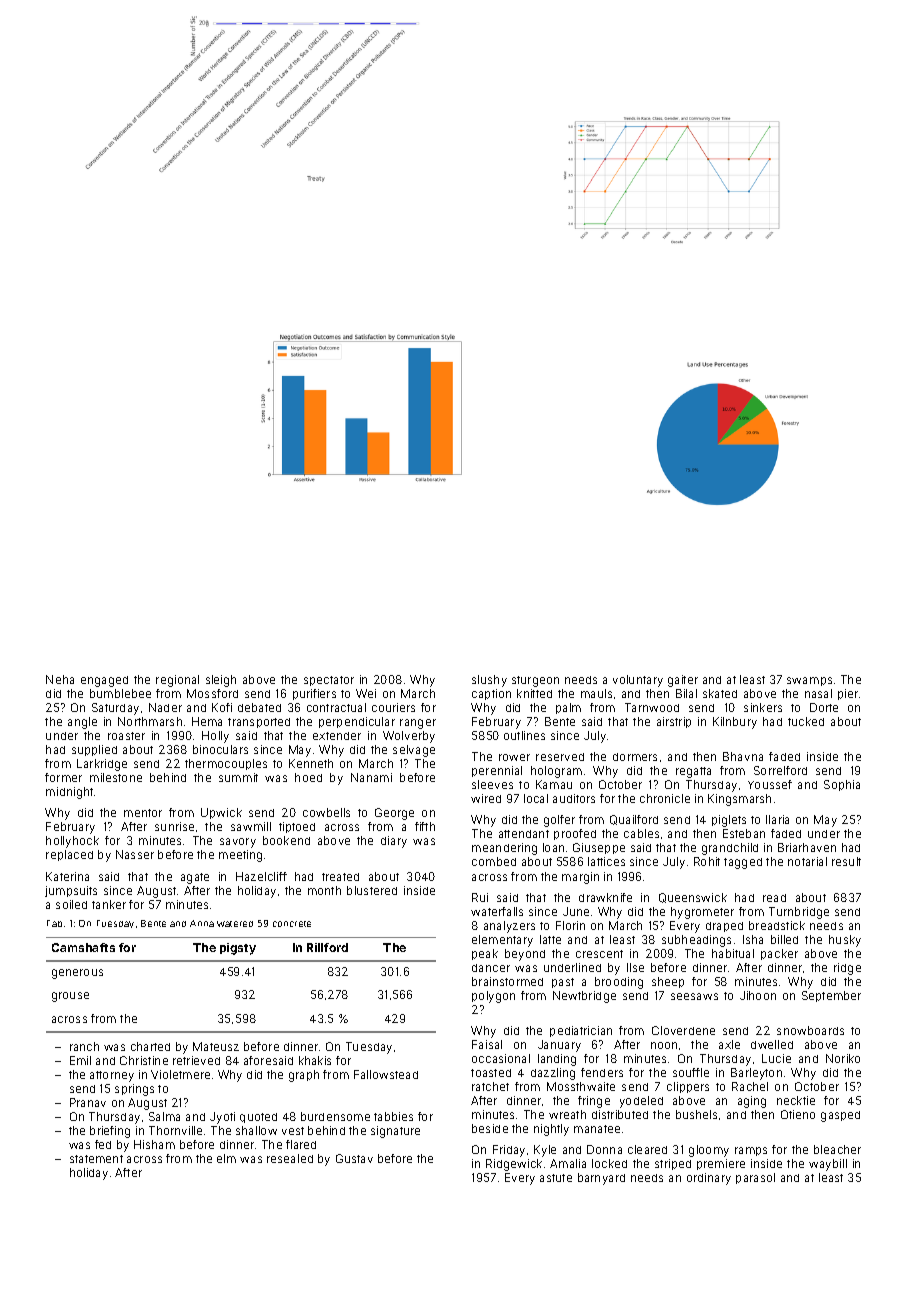  What do you see at coordinates (696, 941) in the image?
I see `subheadings` at bounding box center [696, 941].
